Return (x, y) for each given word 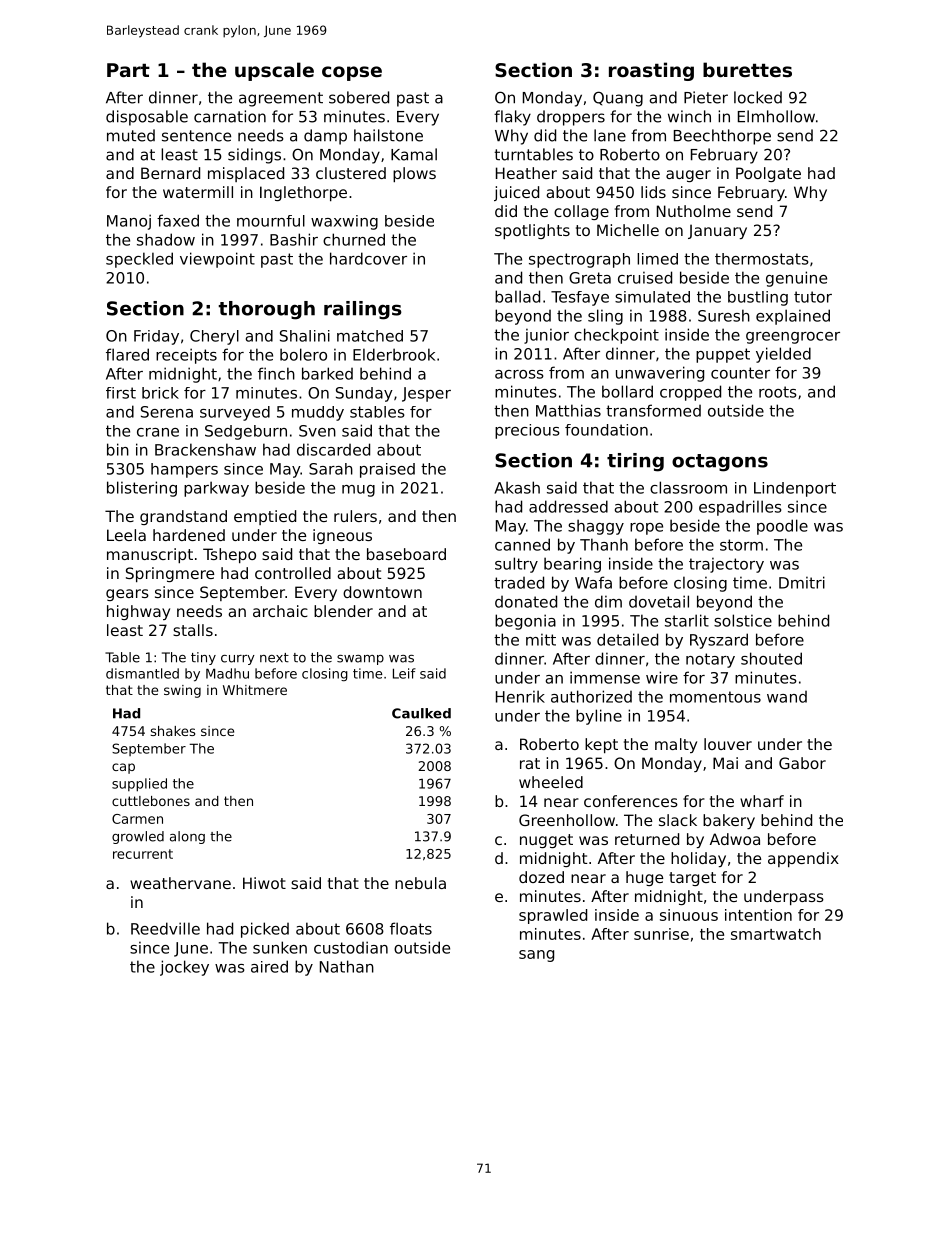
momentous (715, 697)
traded (519, 582)
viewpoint (217, 260)
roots (778, 392)
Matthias (568, 410)
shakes (173, 731)
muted (131, 135)
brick (160, 393)
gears (127, 595)
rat (530, 763)
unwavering (660, 374)
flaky (512, 118)
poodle (782, 527)
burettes (747, 70)
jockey (184, 968)
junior (546, 336)
